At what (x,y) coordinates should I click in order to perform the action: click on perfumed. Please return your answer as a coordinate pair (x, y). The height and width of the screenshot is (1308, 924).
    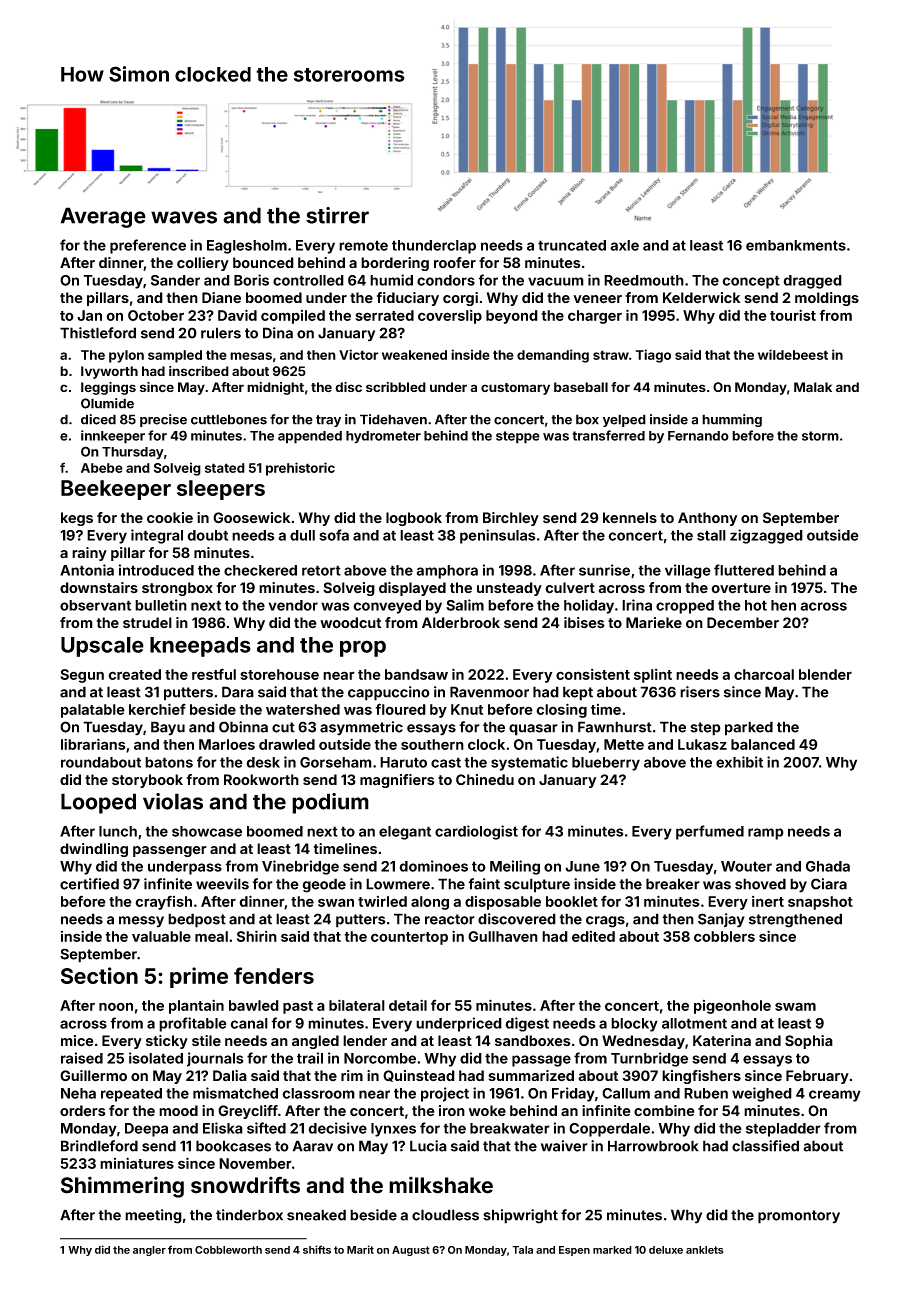
    Looking at the image, I should click on (710, 832).
